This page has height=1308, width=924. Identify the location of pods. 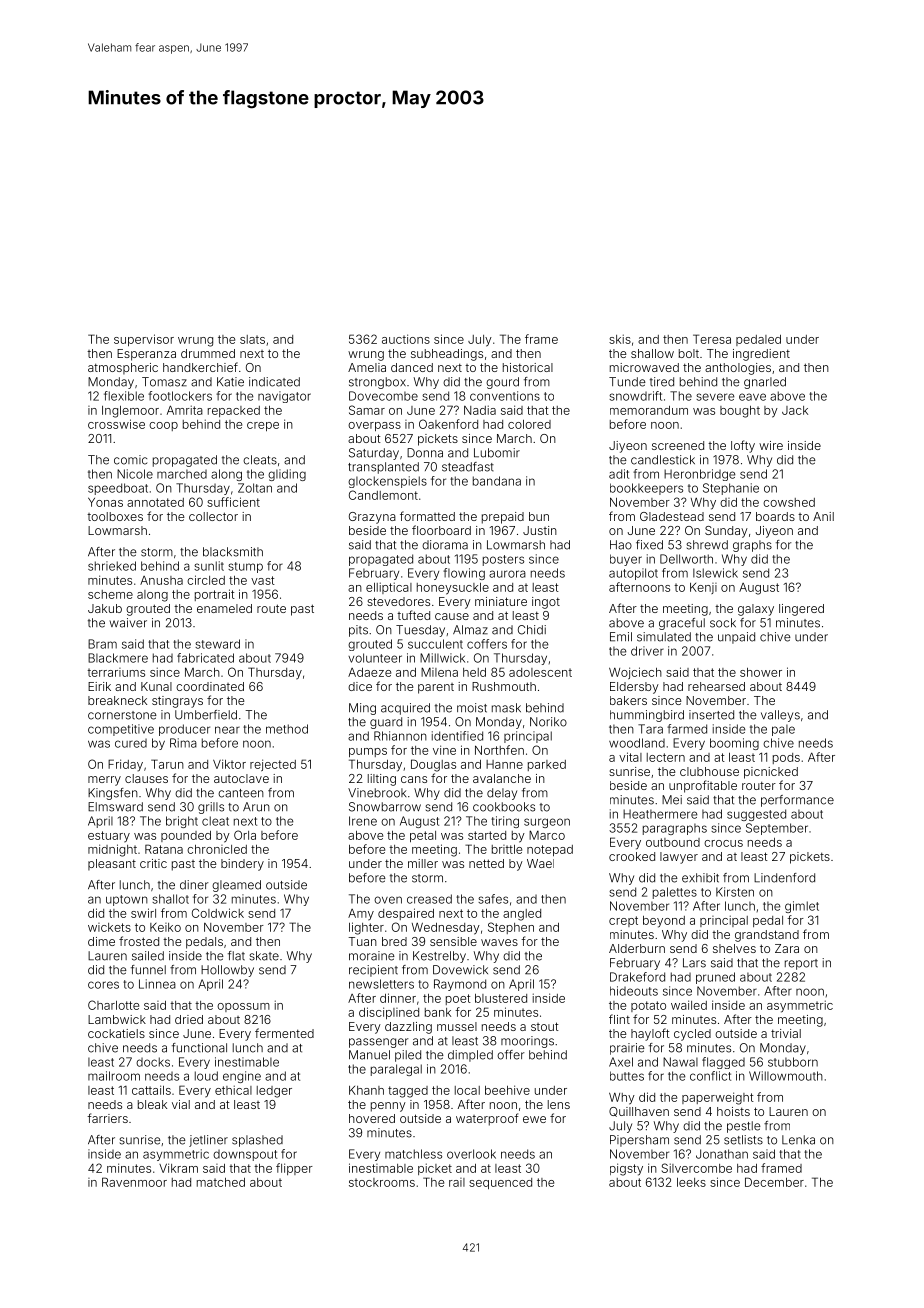
(786, 758).
